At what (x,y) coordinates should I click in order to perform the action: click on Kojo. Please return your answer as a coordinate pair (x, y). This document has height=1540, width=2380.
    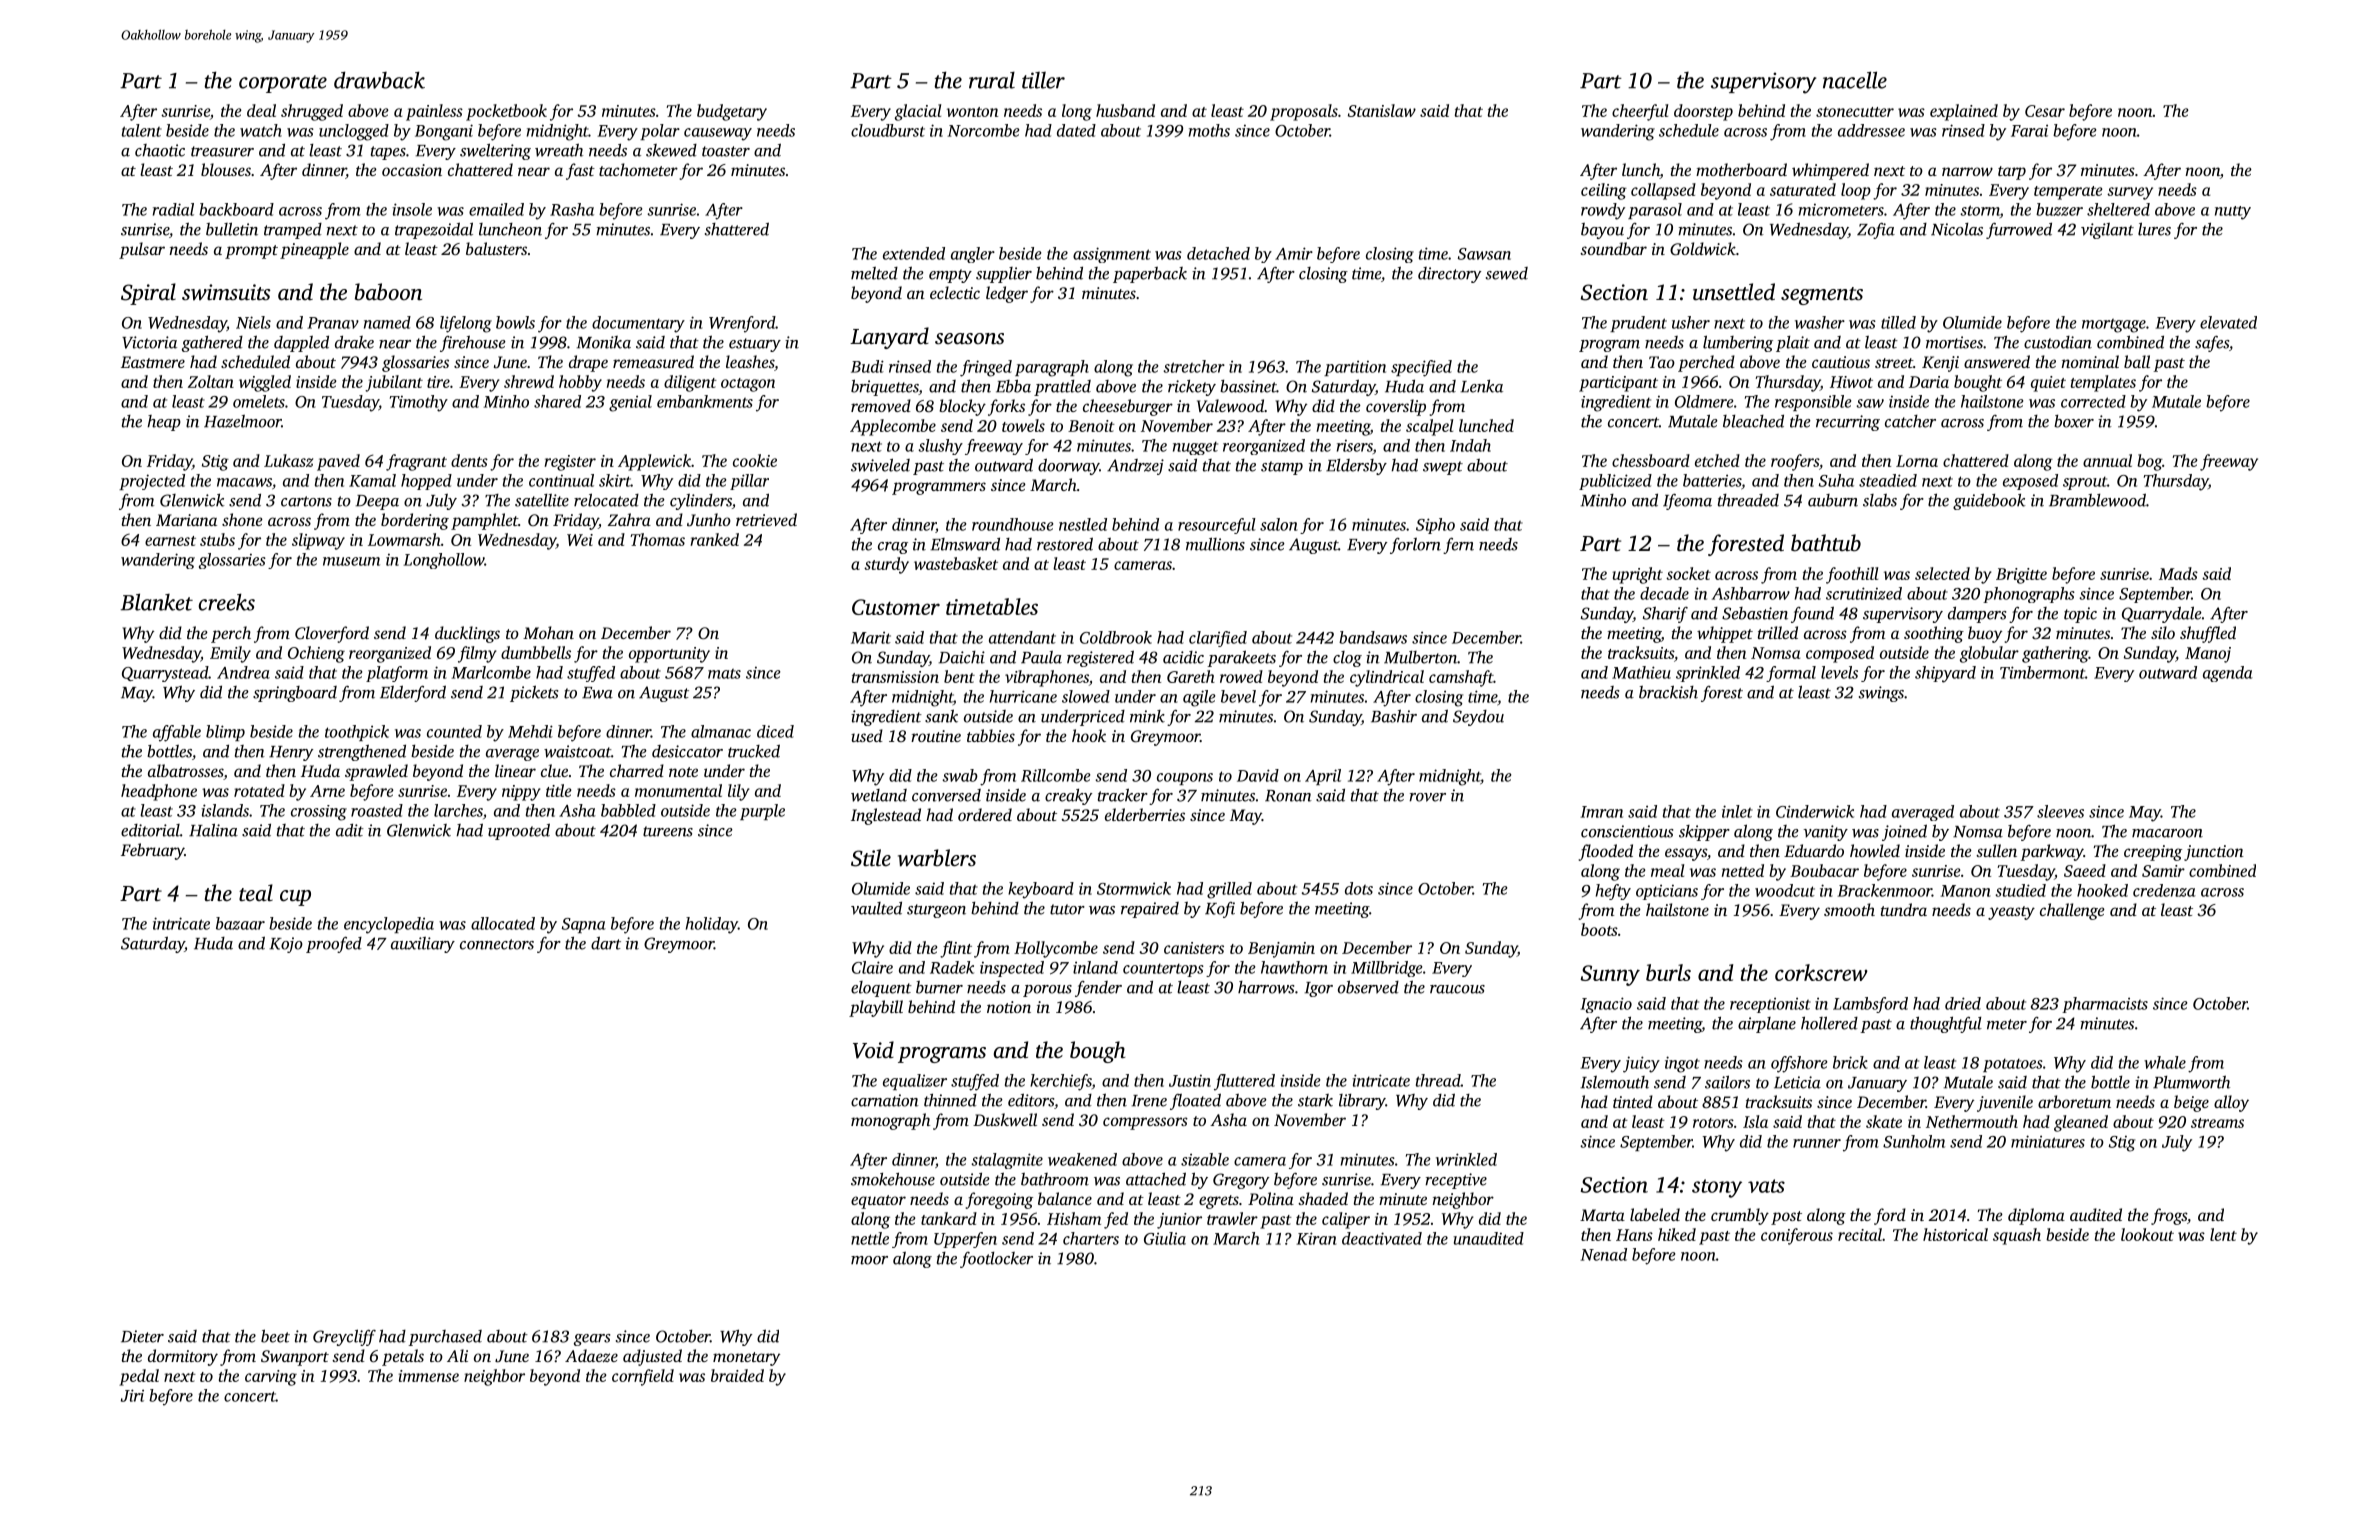
    Looking at the image, I should click on (286, 945).
